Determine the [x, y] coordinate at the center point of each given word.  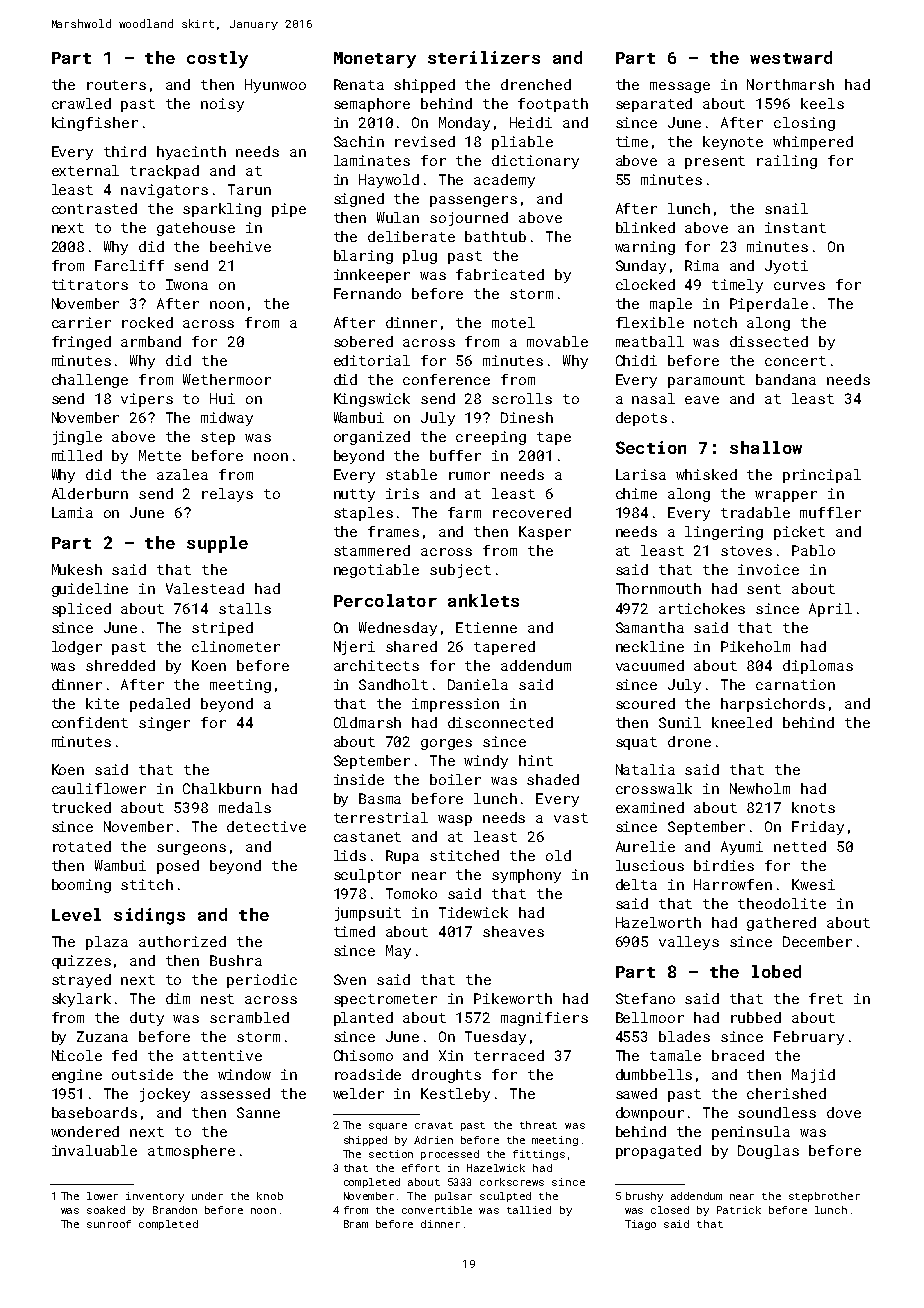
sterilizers [484, 57]
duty [147, 1019]
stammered [372, 550]
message [680, 87]
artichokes [702, 608]
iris [402, 493]
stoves [746, 551]
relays [227, 495]
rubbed [756, 1017]
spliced [81, 610]
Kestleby [455, 1095]
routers [116, 85]
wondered [85, 1131]
